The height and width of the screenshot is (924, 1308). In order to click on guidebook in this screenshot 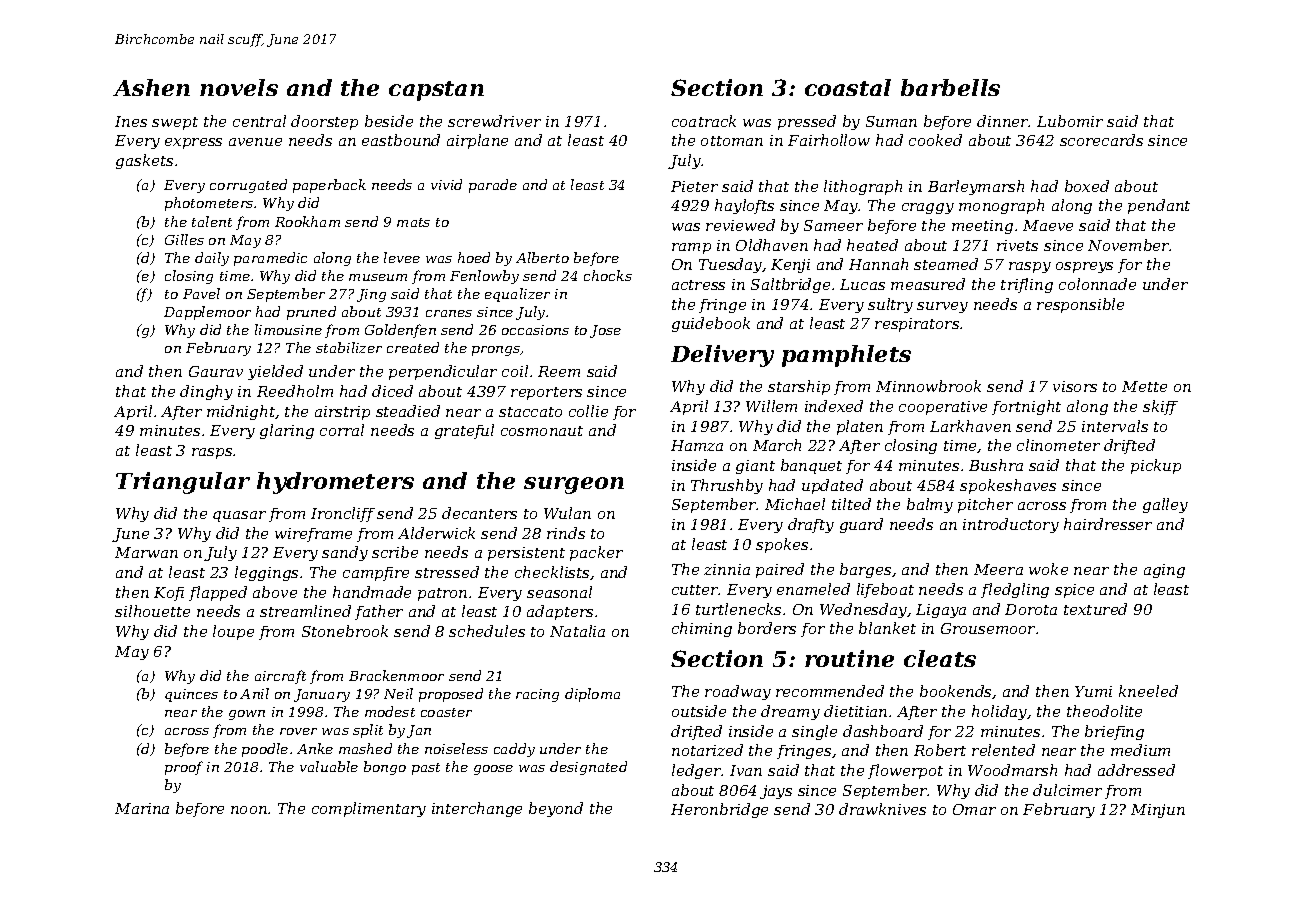, I will do `click(711, 324)`.
